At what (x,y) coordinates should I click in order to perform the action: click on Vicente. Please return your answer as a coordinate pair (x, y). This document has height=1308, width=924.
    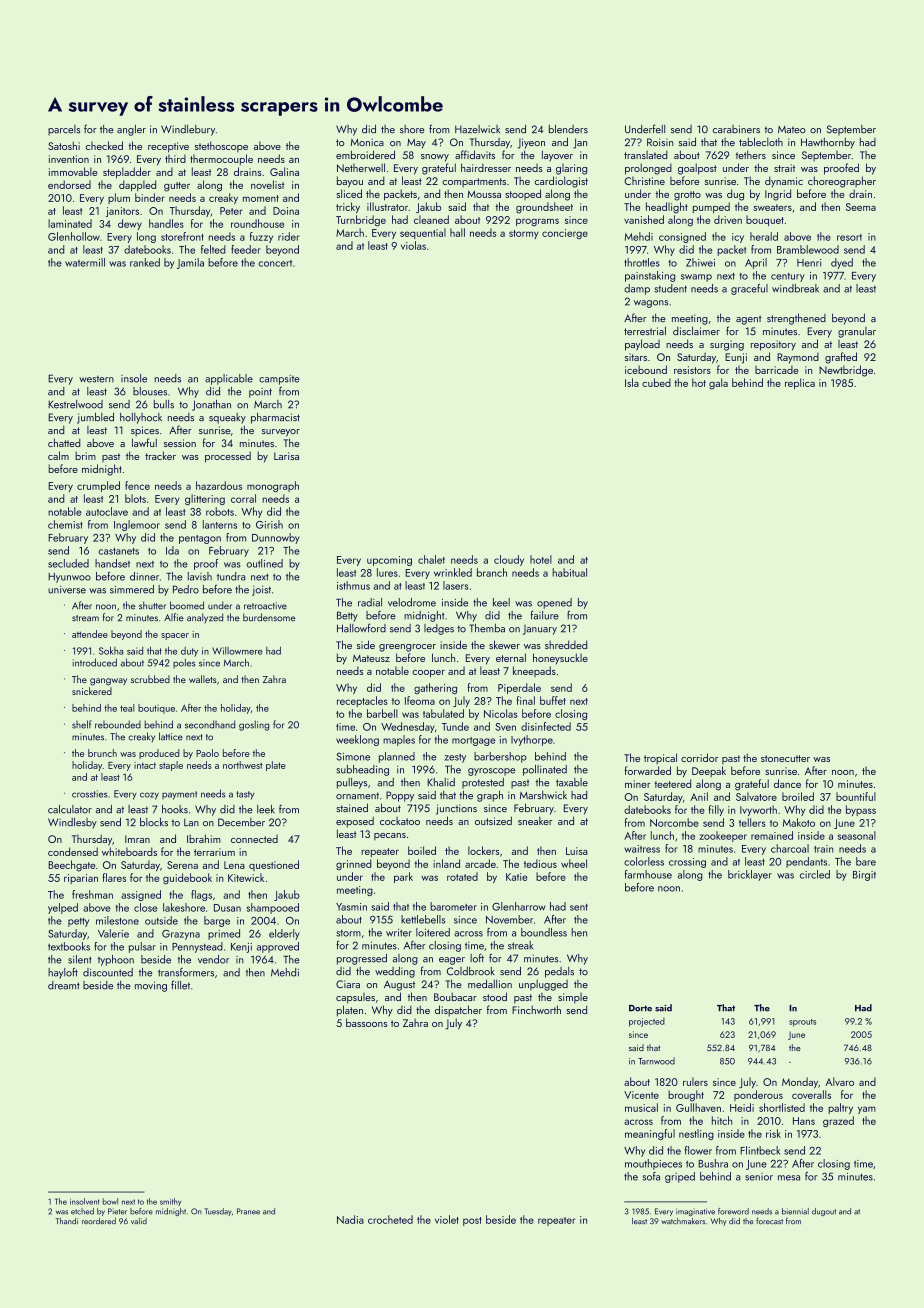
    Looking at the image, I should click on (641, 1095).
